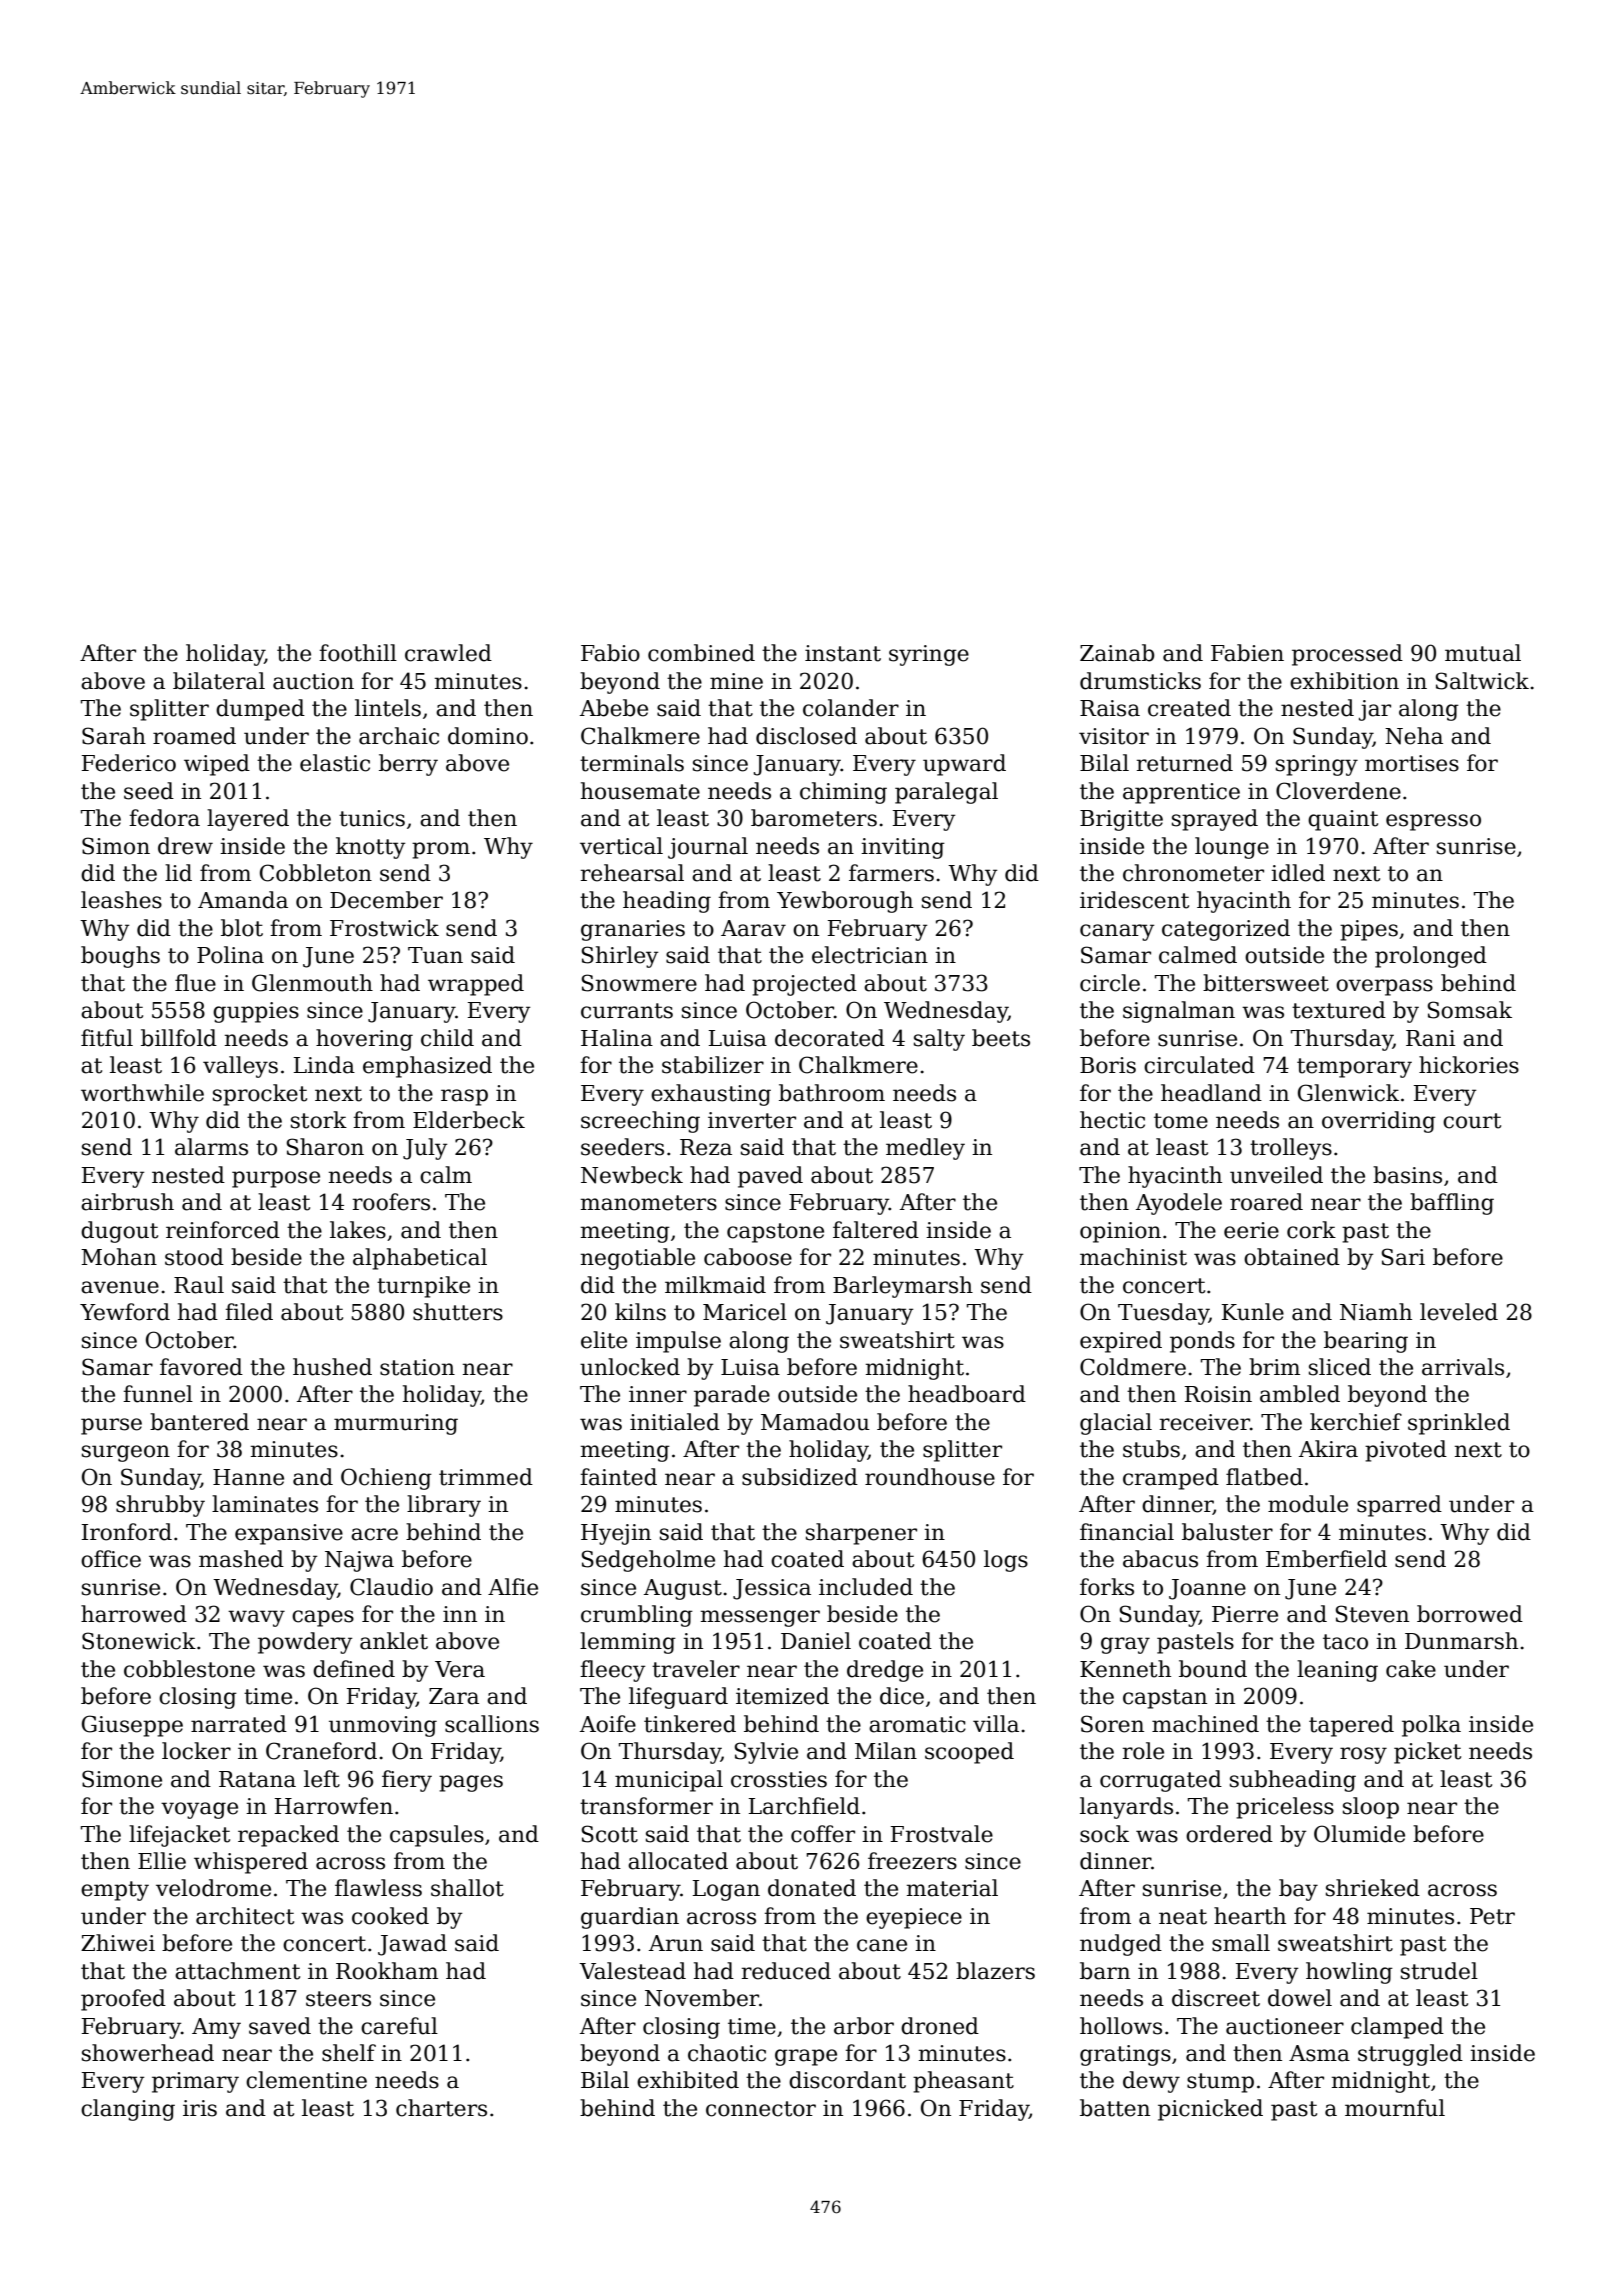 This screenshot has height=2292, width=1620. What do you see at coordinates (111, 1426) in the screenshot?
I see `purse` at bounding box center [111, 1426].
